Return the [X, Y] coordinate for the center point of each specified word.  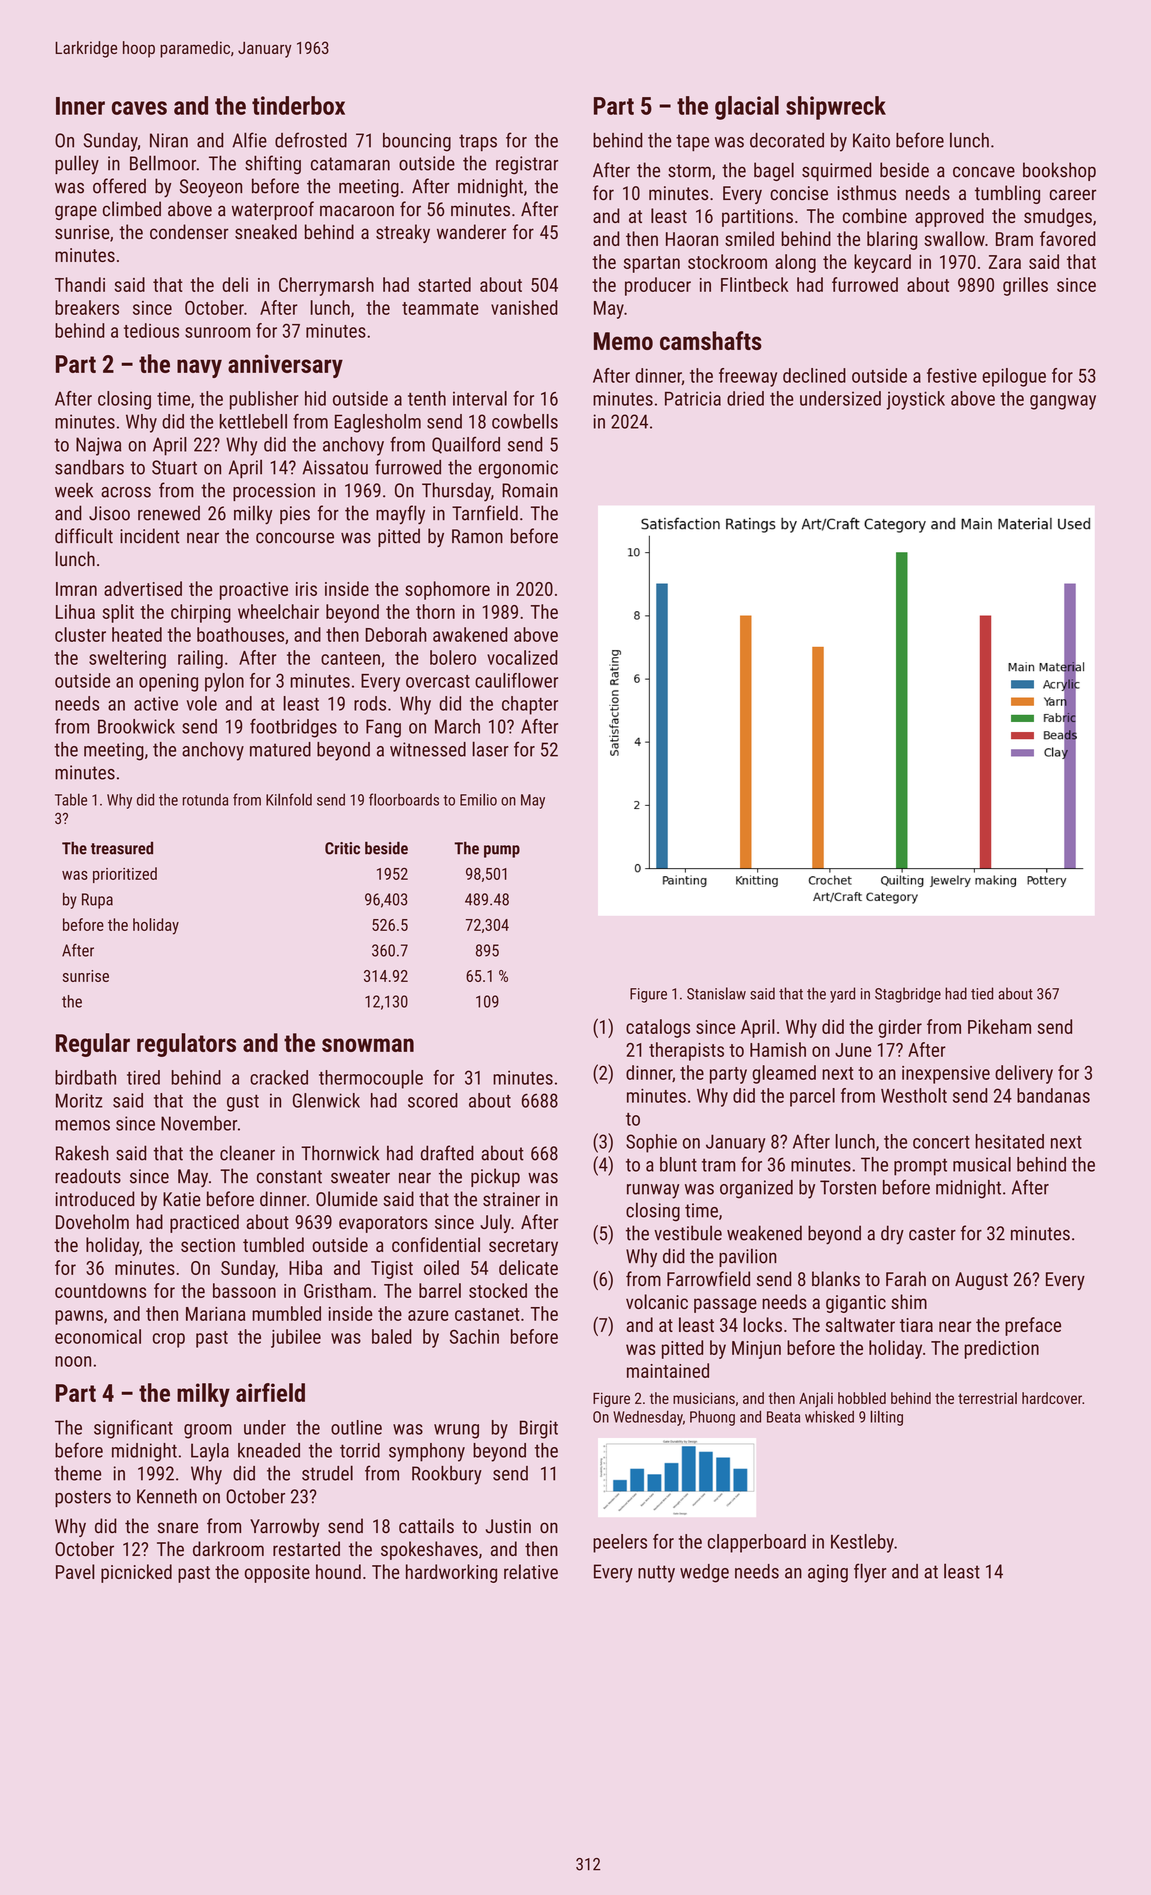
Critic [342, 848]
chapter [530, 705]
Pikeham [999, 1026]
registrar [527, 165]
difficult [84, 536]
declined [814, 375]
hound [338, 1571]
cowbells [525, 421]
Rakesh [82, 1153]
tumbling [1007, 194]
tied [982, 993]
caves [139, 108]
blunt [678, 1164]
